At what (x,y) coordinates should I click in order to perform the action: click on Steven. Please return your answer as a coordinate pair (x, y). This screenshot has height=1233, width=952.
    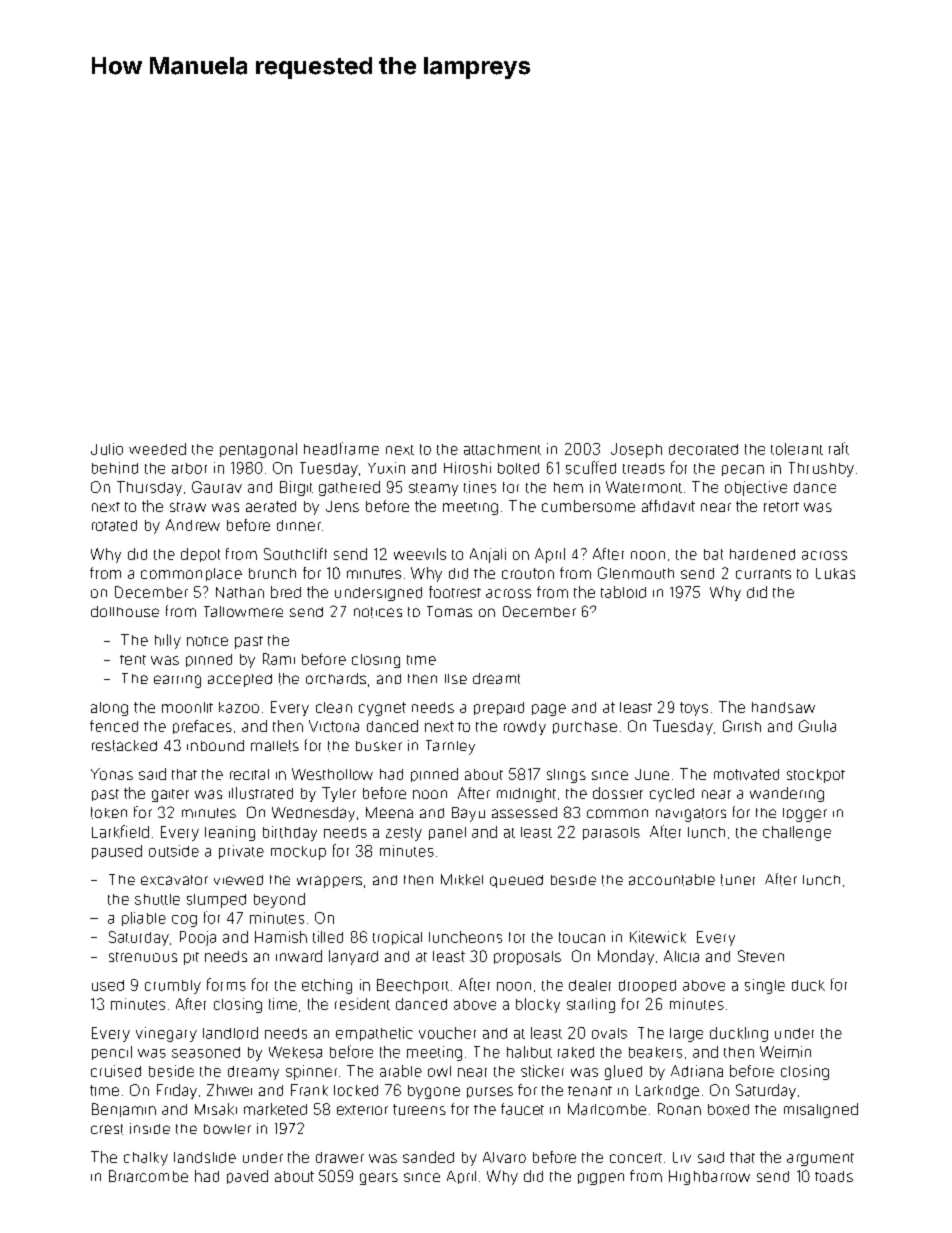
    Looking at the image, I should click on (761, 956).
